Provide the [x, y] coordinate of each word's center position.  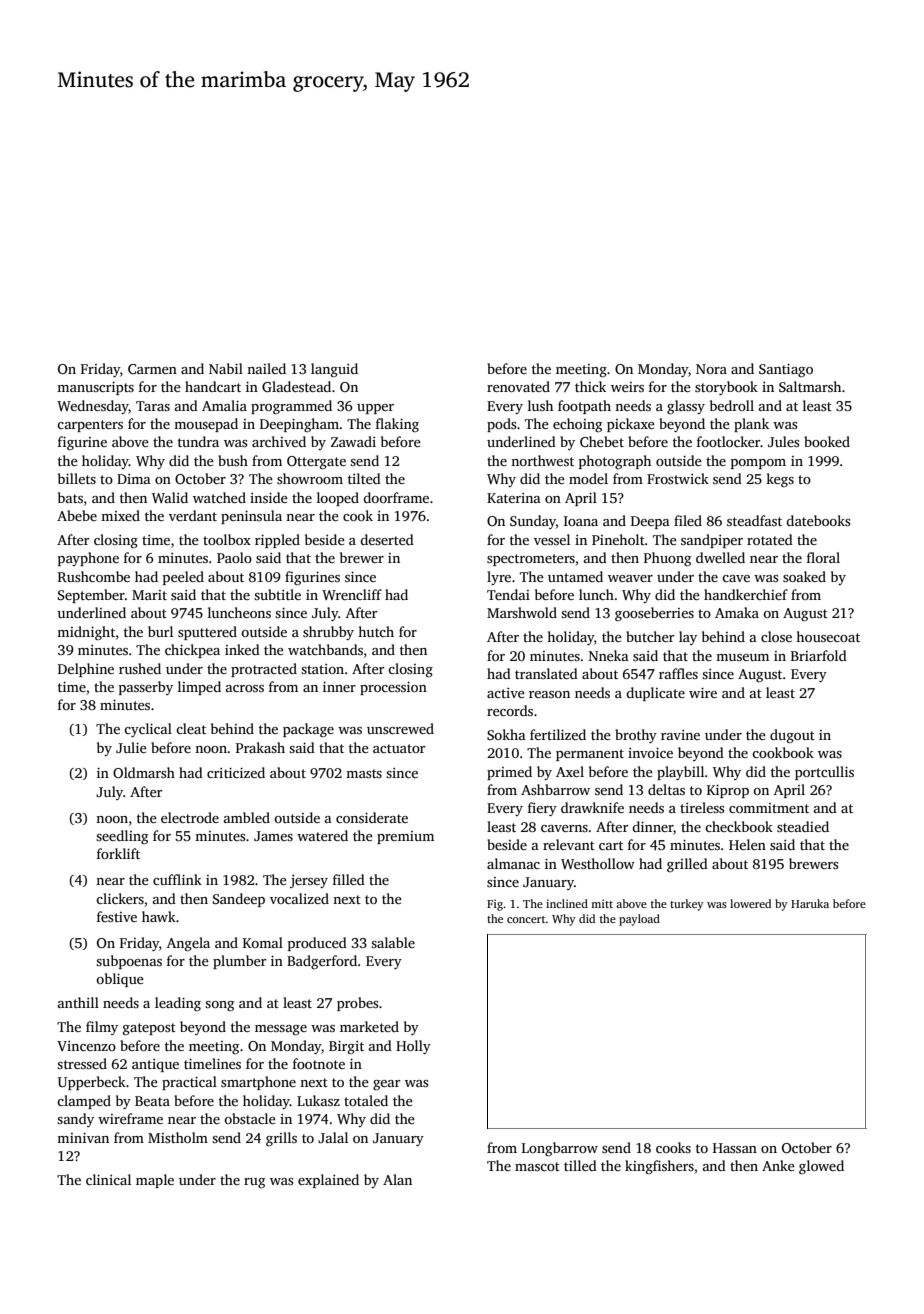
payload [639, 920]
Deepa [650, 522]
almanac [513, 863]
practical [189, 1083]
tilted [364, 478]
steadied [803, 826]
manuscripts [95, 388]
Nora [711, 369]
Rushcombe [94, 576]
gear [386, 1085]
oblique [120, 980]
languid [334, 370]
